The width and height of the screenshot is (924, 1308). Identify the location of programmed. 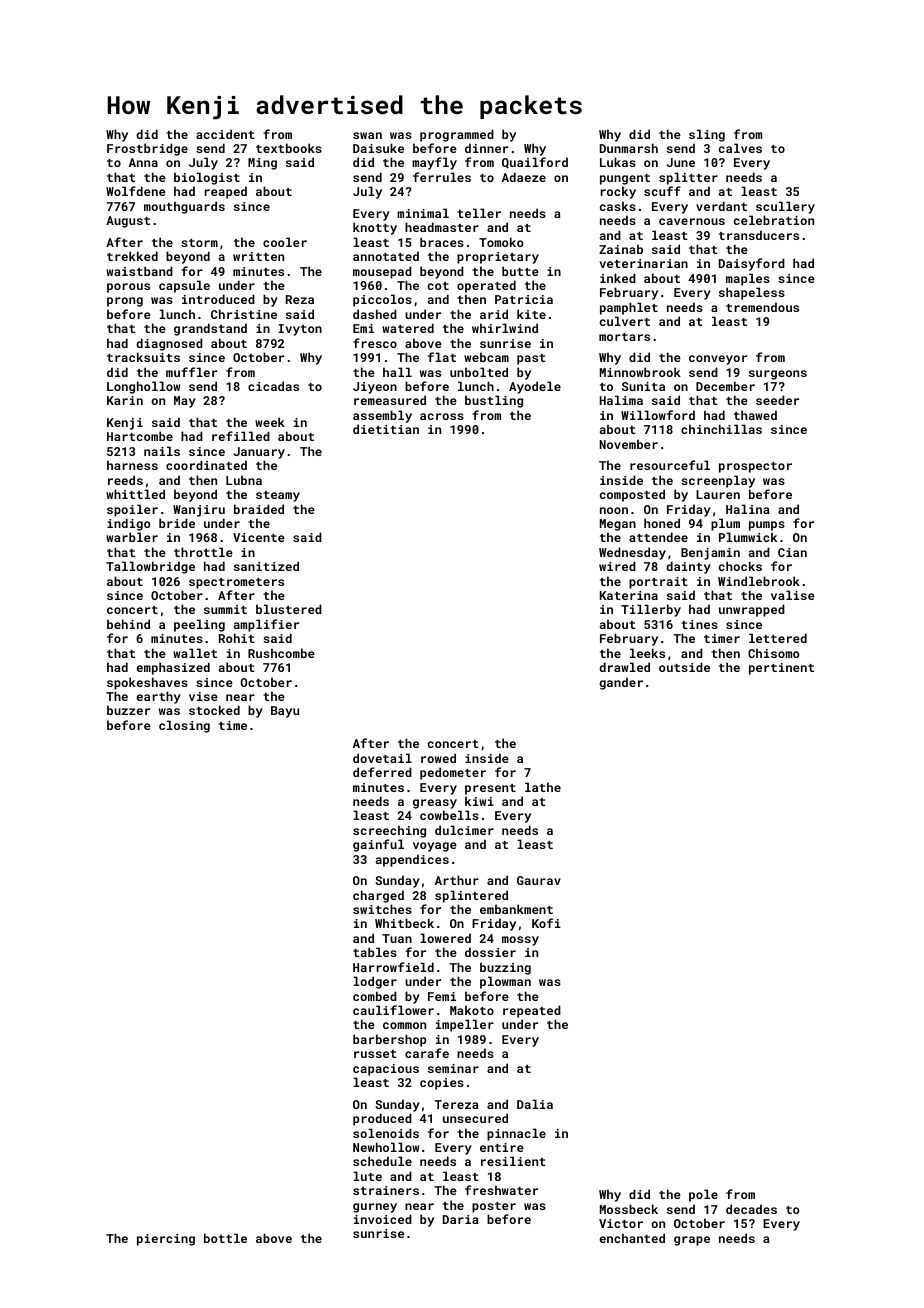
(457, 135).
